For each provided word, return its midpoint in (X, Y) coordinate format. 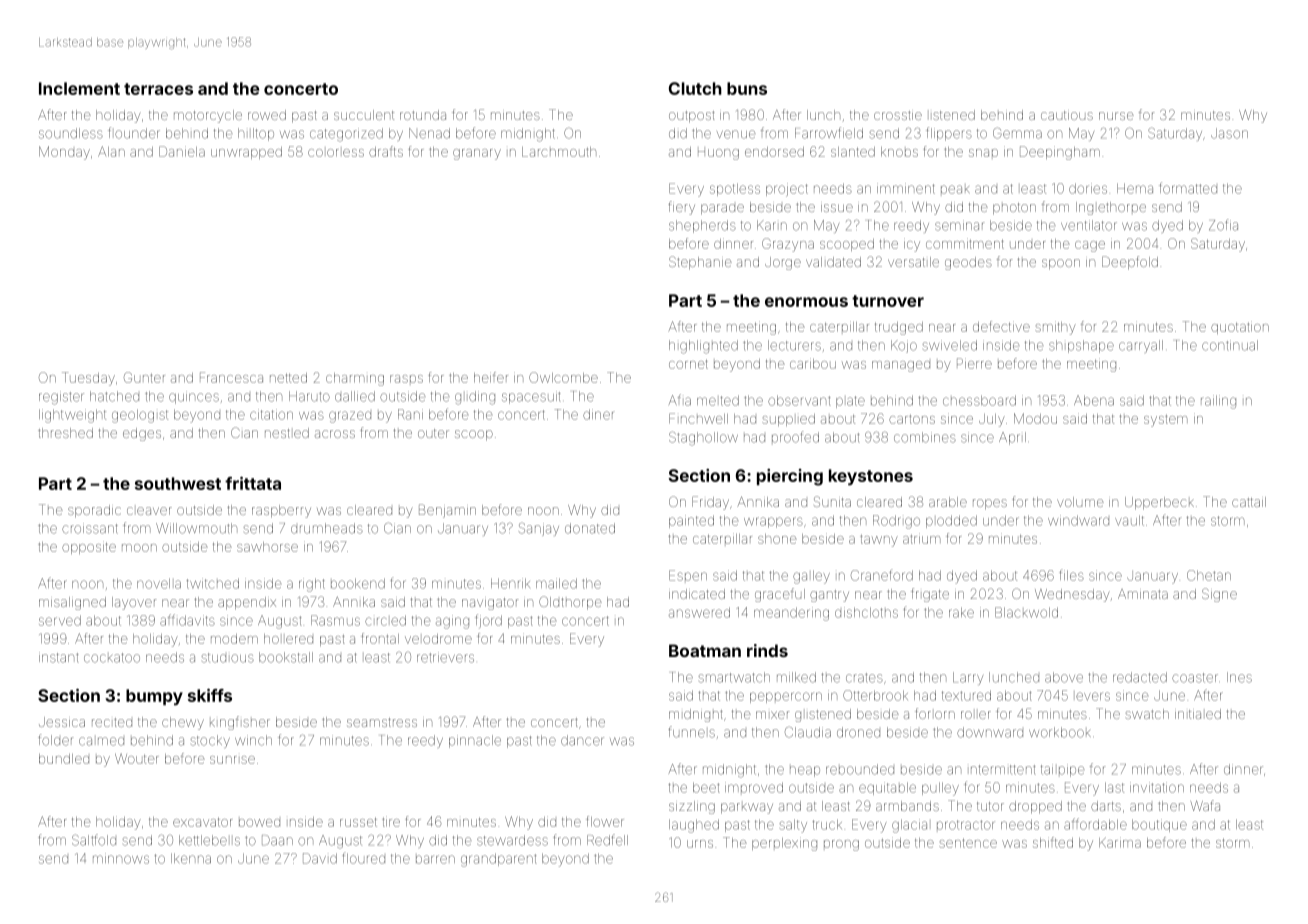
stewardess (512, 840)
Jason (1229, 133)
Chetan (1209, 575)
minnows (121, 858)
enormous (806, 302)
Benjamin (447, 511)
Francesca (231, 377)
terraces (158, 89)
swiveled (950, 345)
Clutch (695, 88)
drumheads (327, 528)
